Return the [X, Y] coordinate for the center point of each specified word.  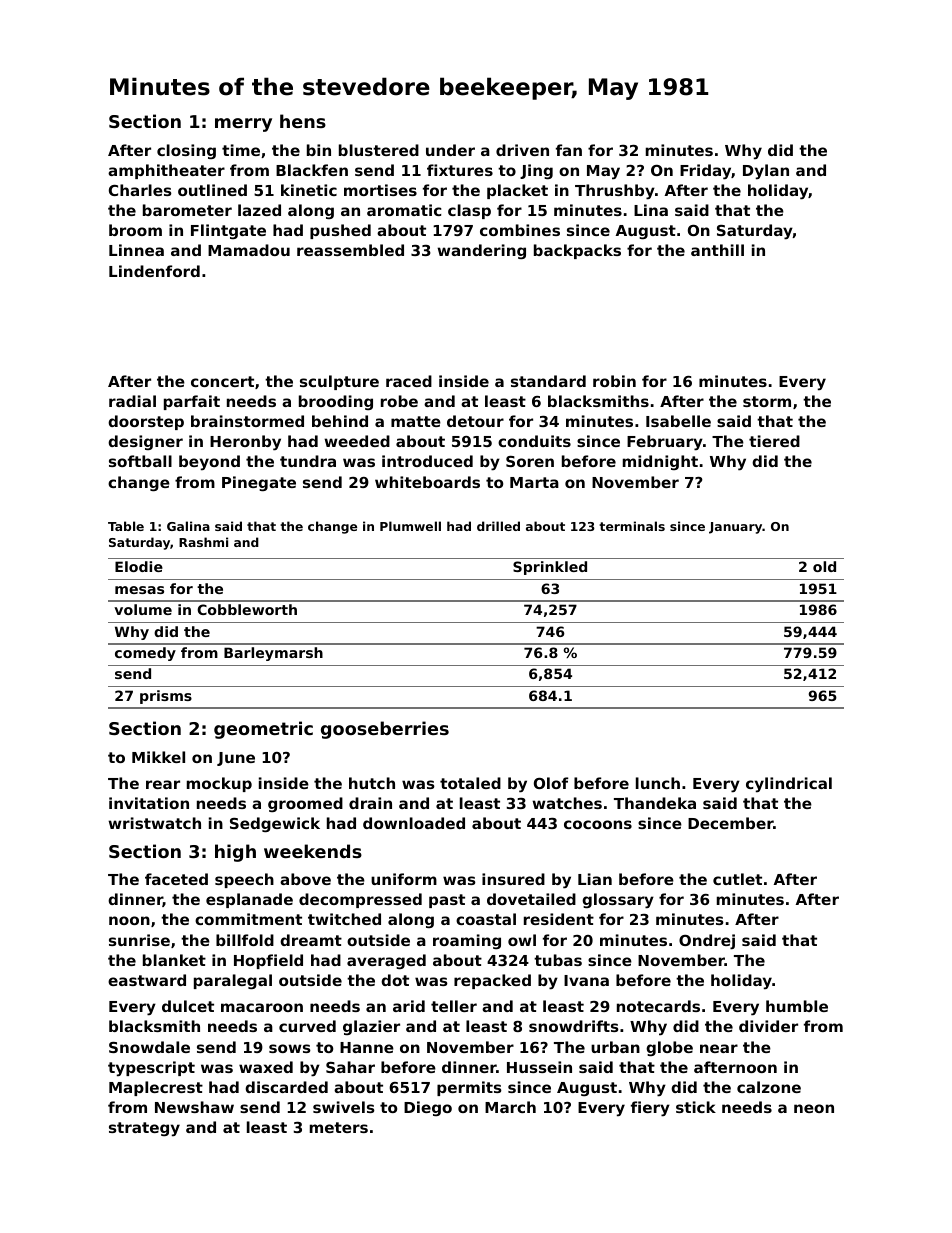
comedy [145, 654]
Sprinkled [550, 568]
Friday [706, 172]
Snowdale [149, 1047]
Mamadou [249, 250]
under [450, 150]
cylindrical [789, 785]
